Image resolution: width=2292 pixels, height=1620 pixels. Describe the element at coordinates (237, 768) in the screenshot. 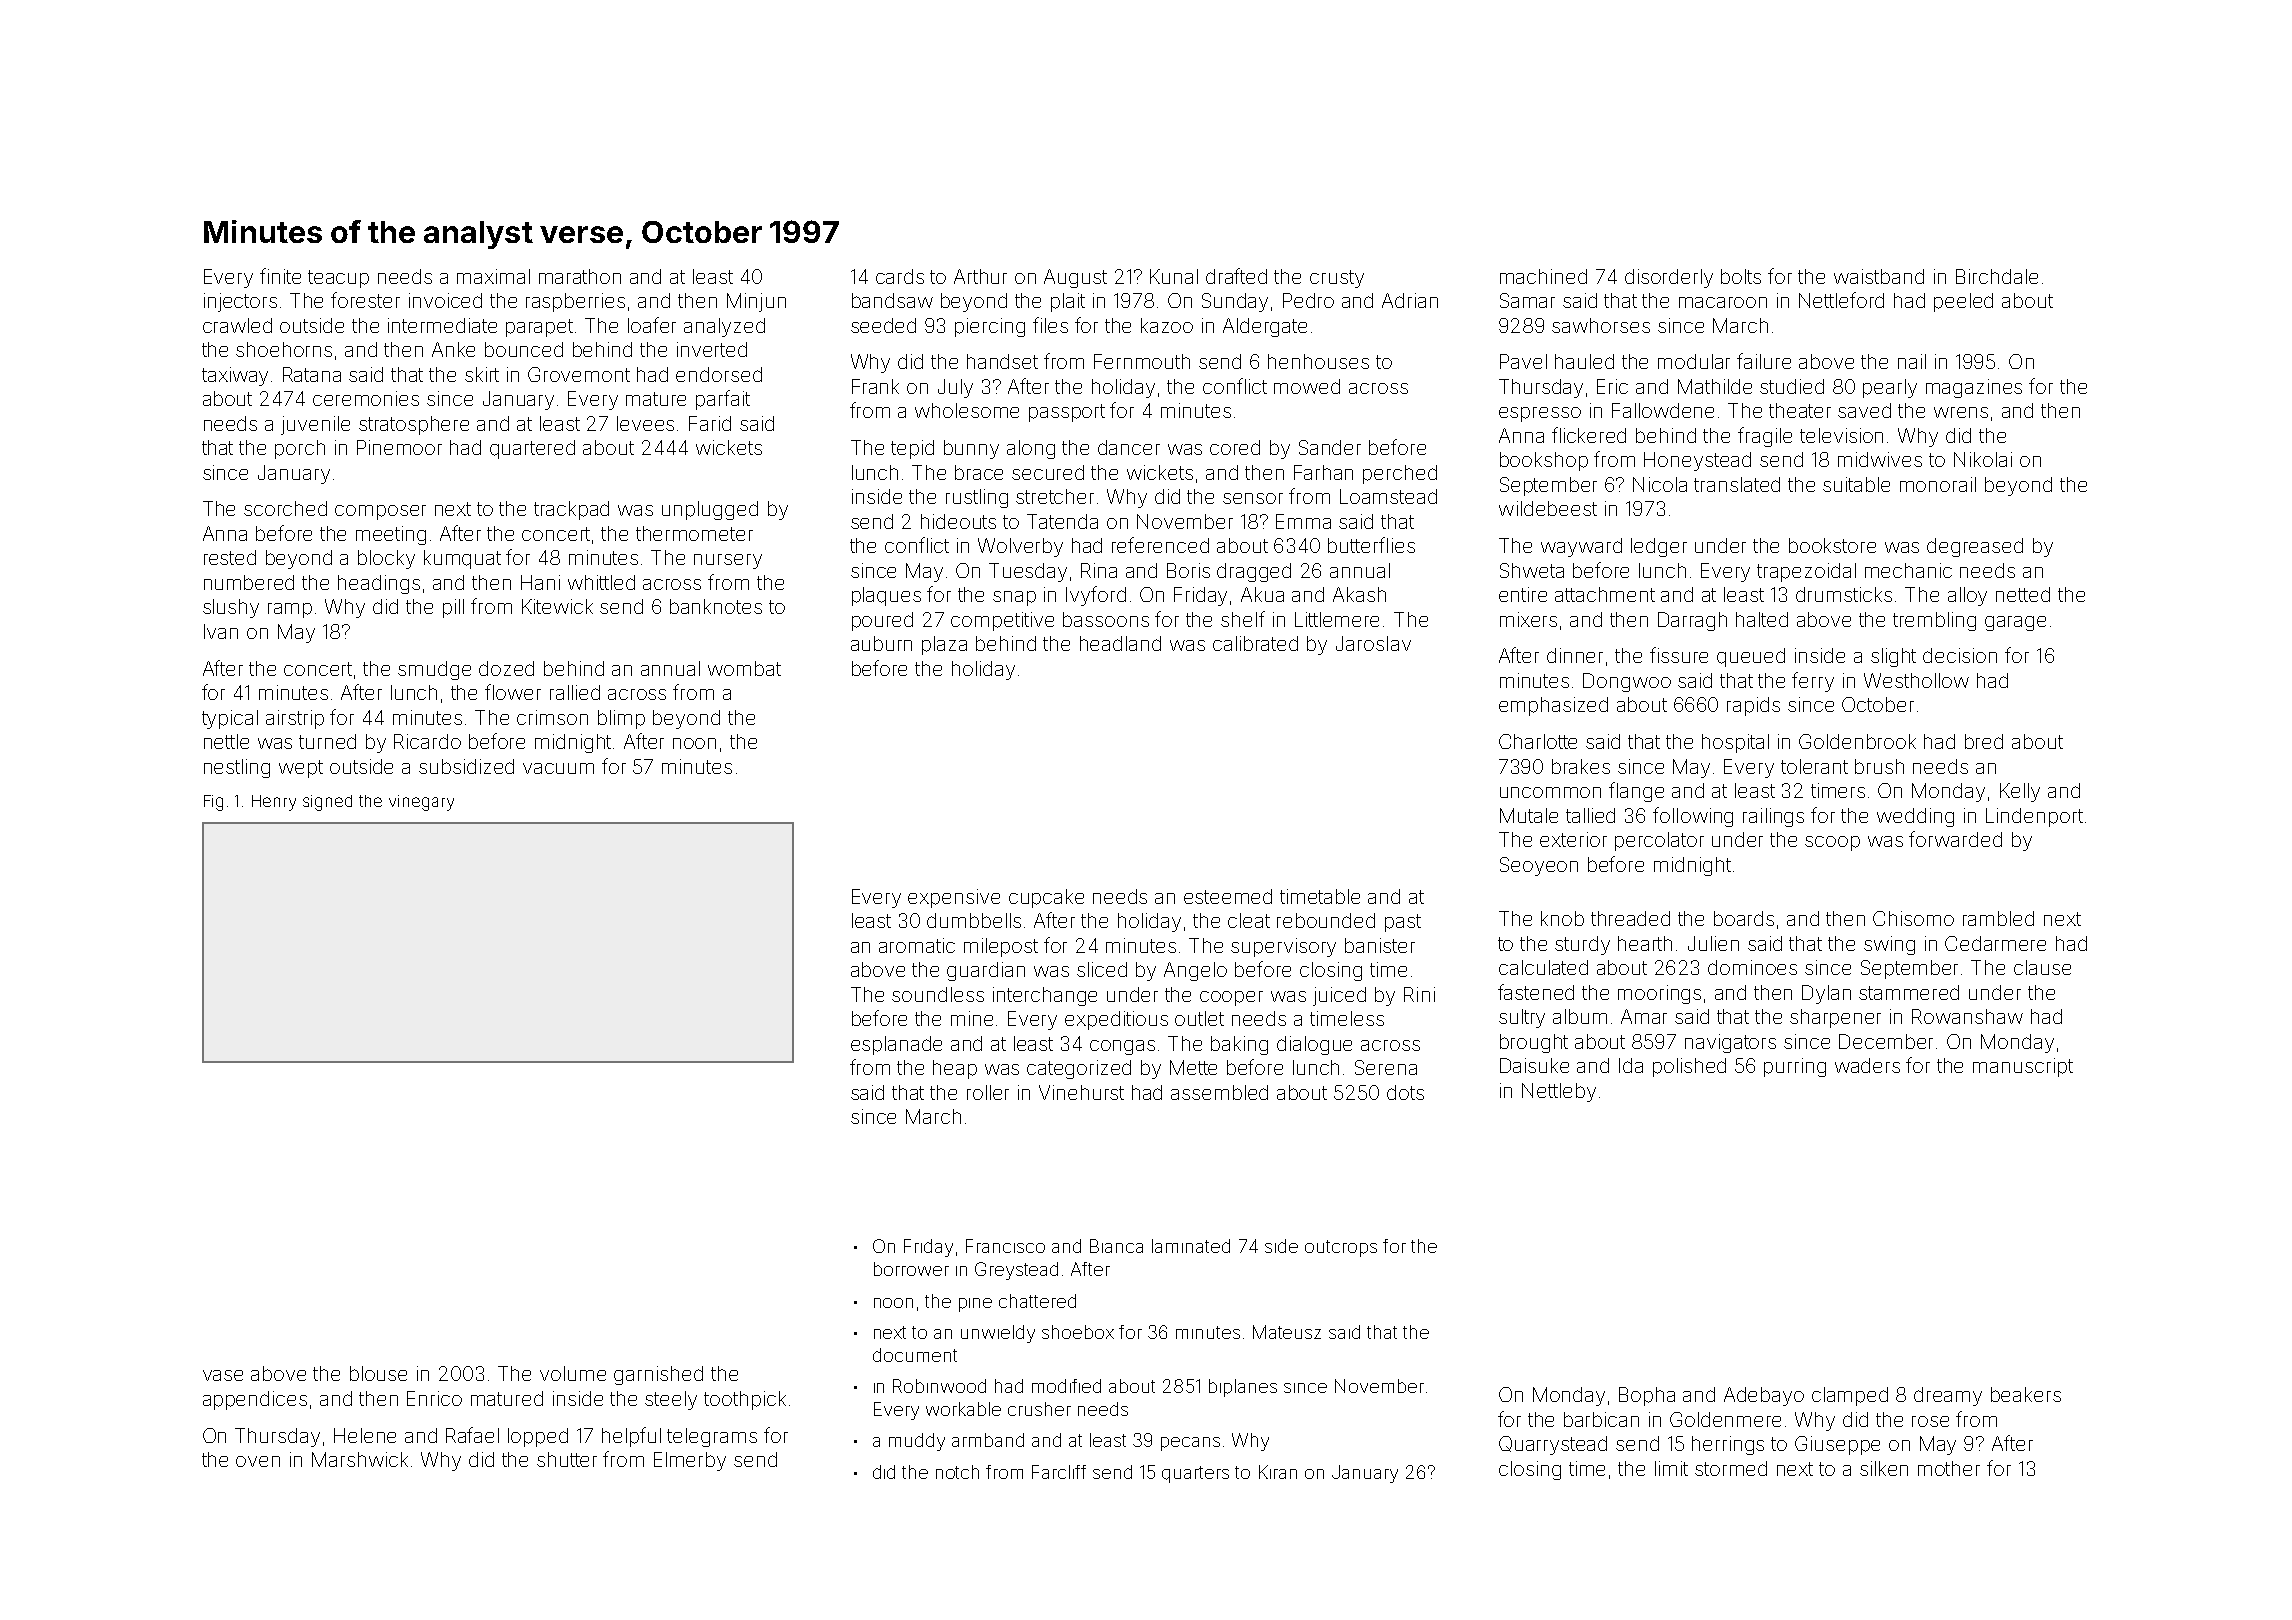

I see `nestling` at that location.
